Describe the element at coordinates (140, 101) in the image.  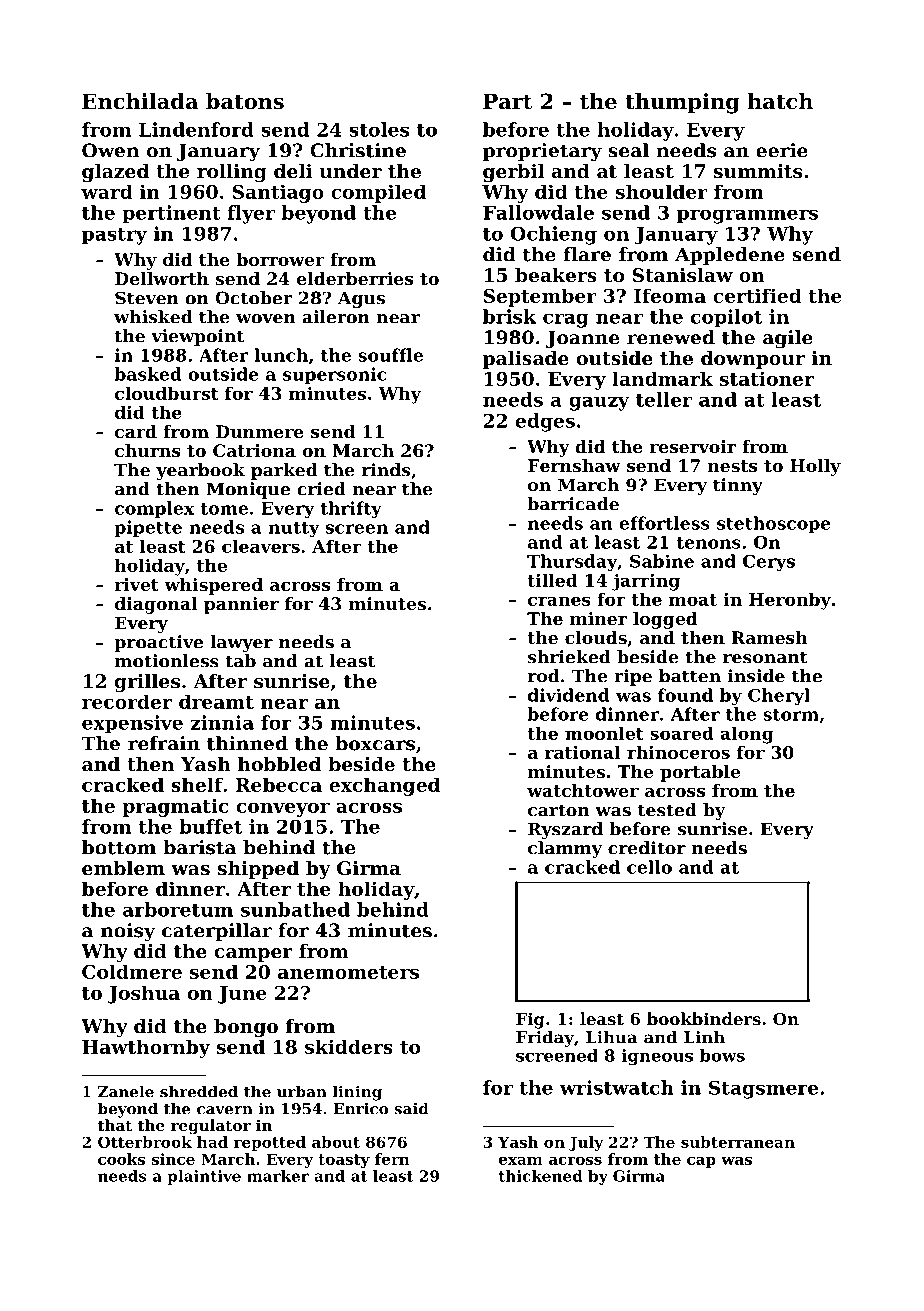
I see `Enchilada` at that location.
